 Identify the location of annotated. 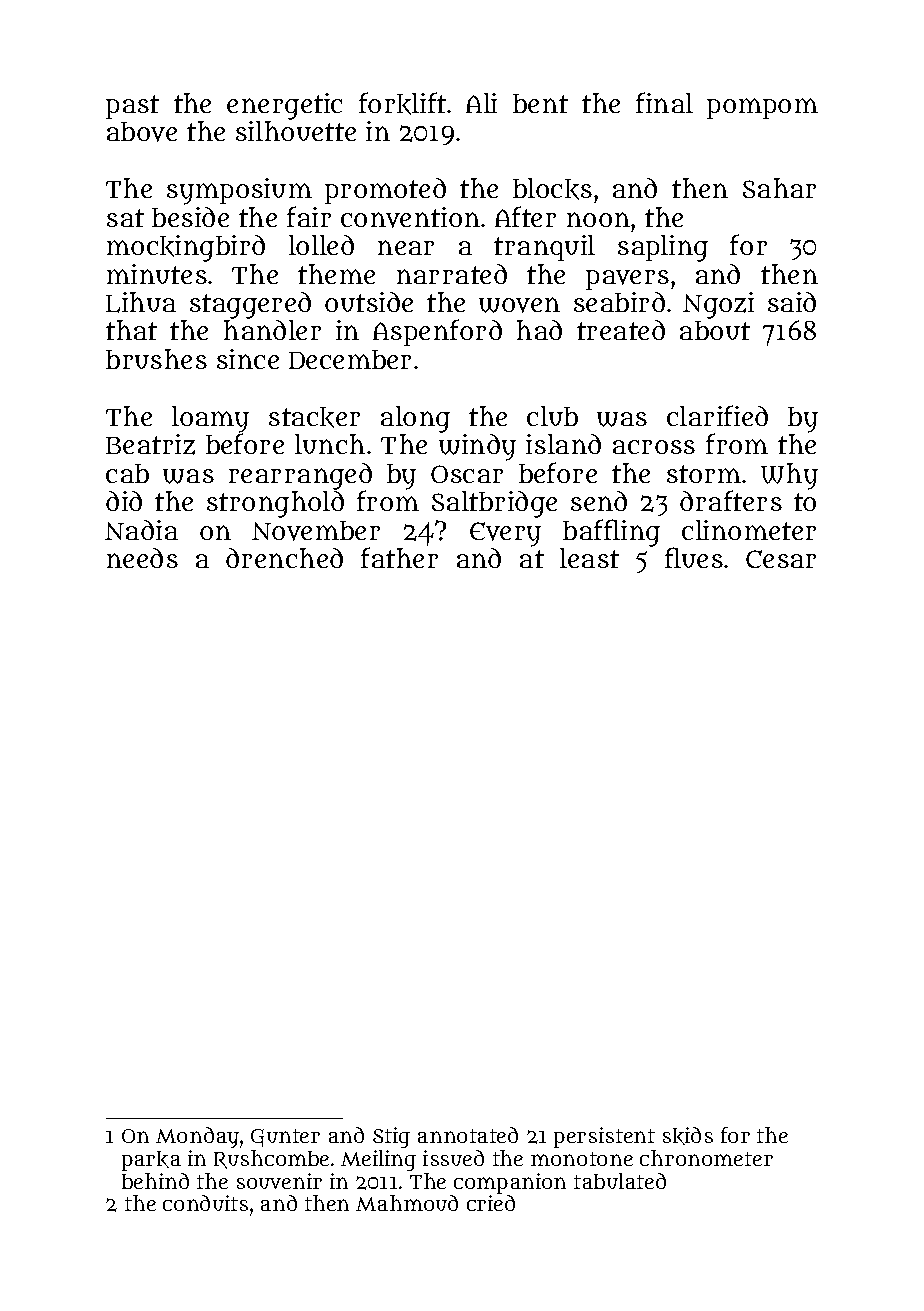
(468, 1135).
